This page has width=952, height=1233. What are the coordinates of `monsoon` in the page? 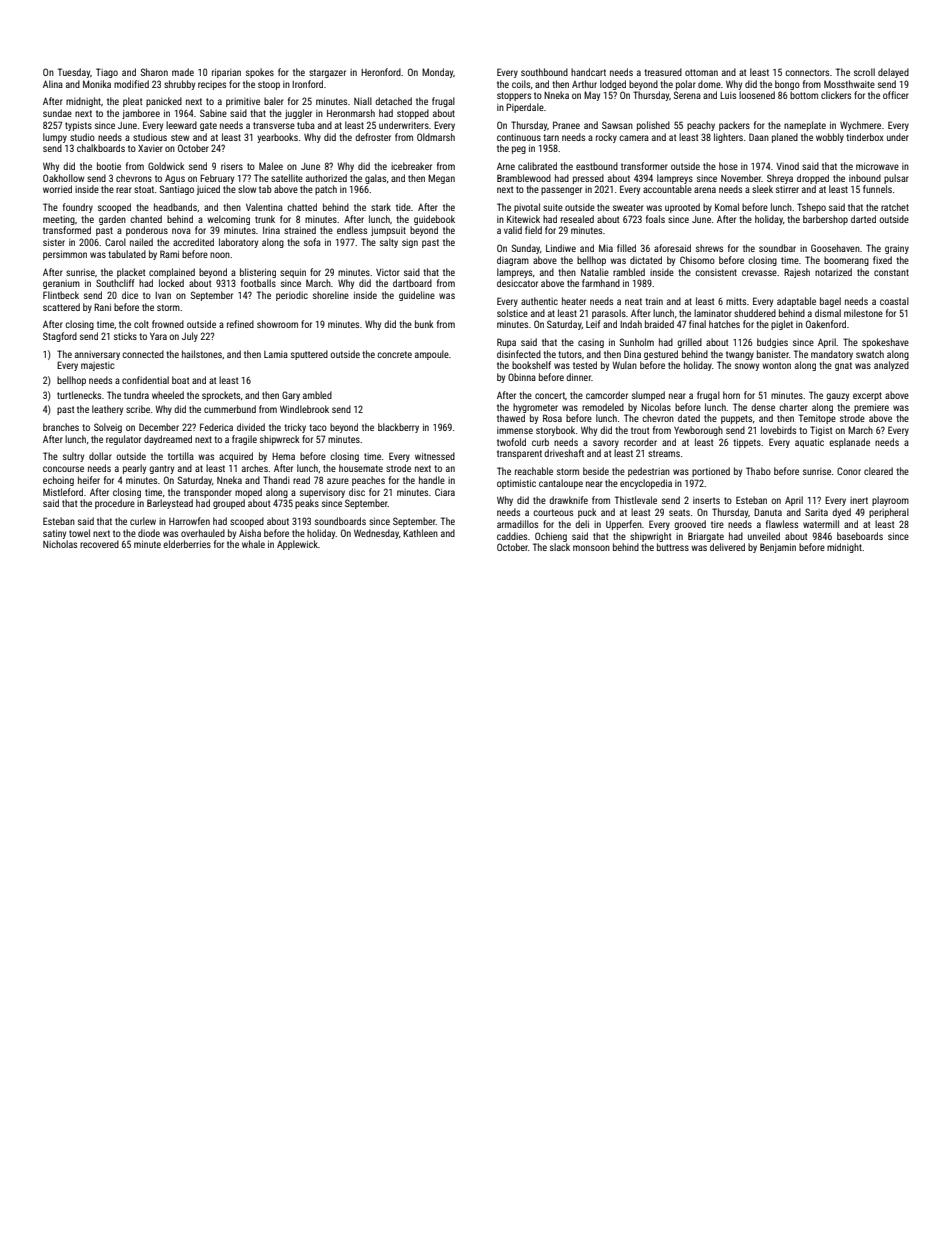 It's located at (591, 548).
